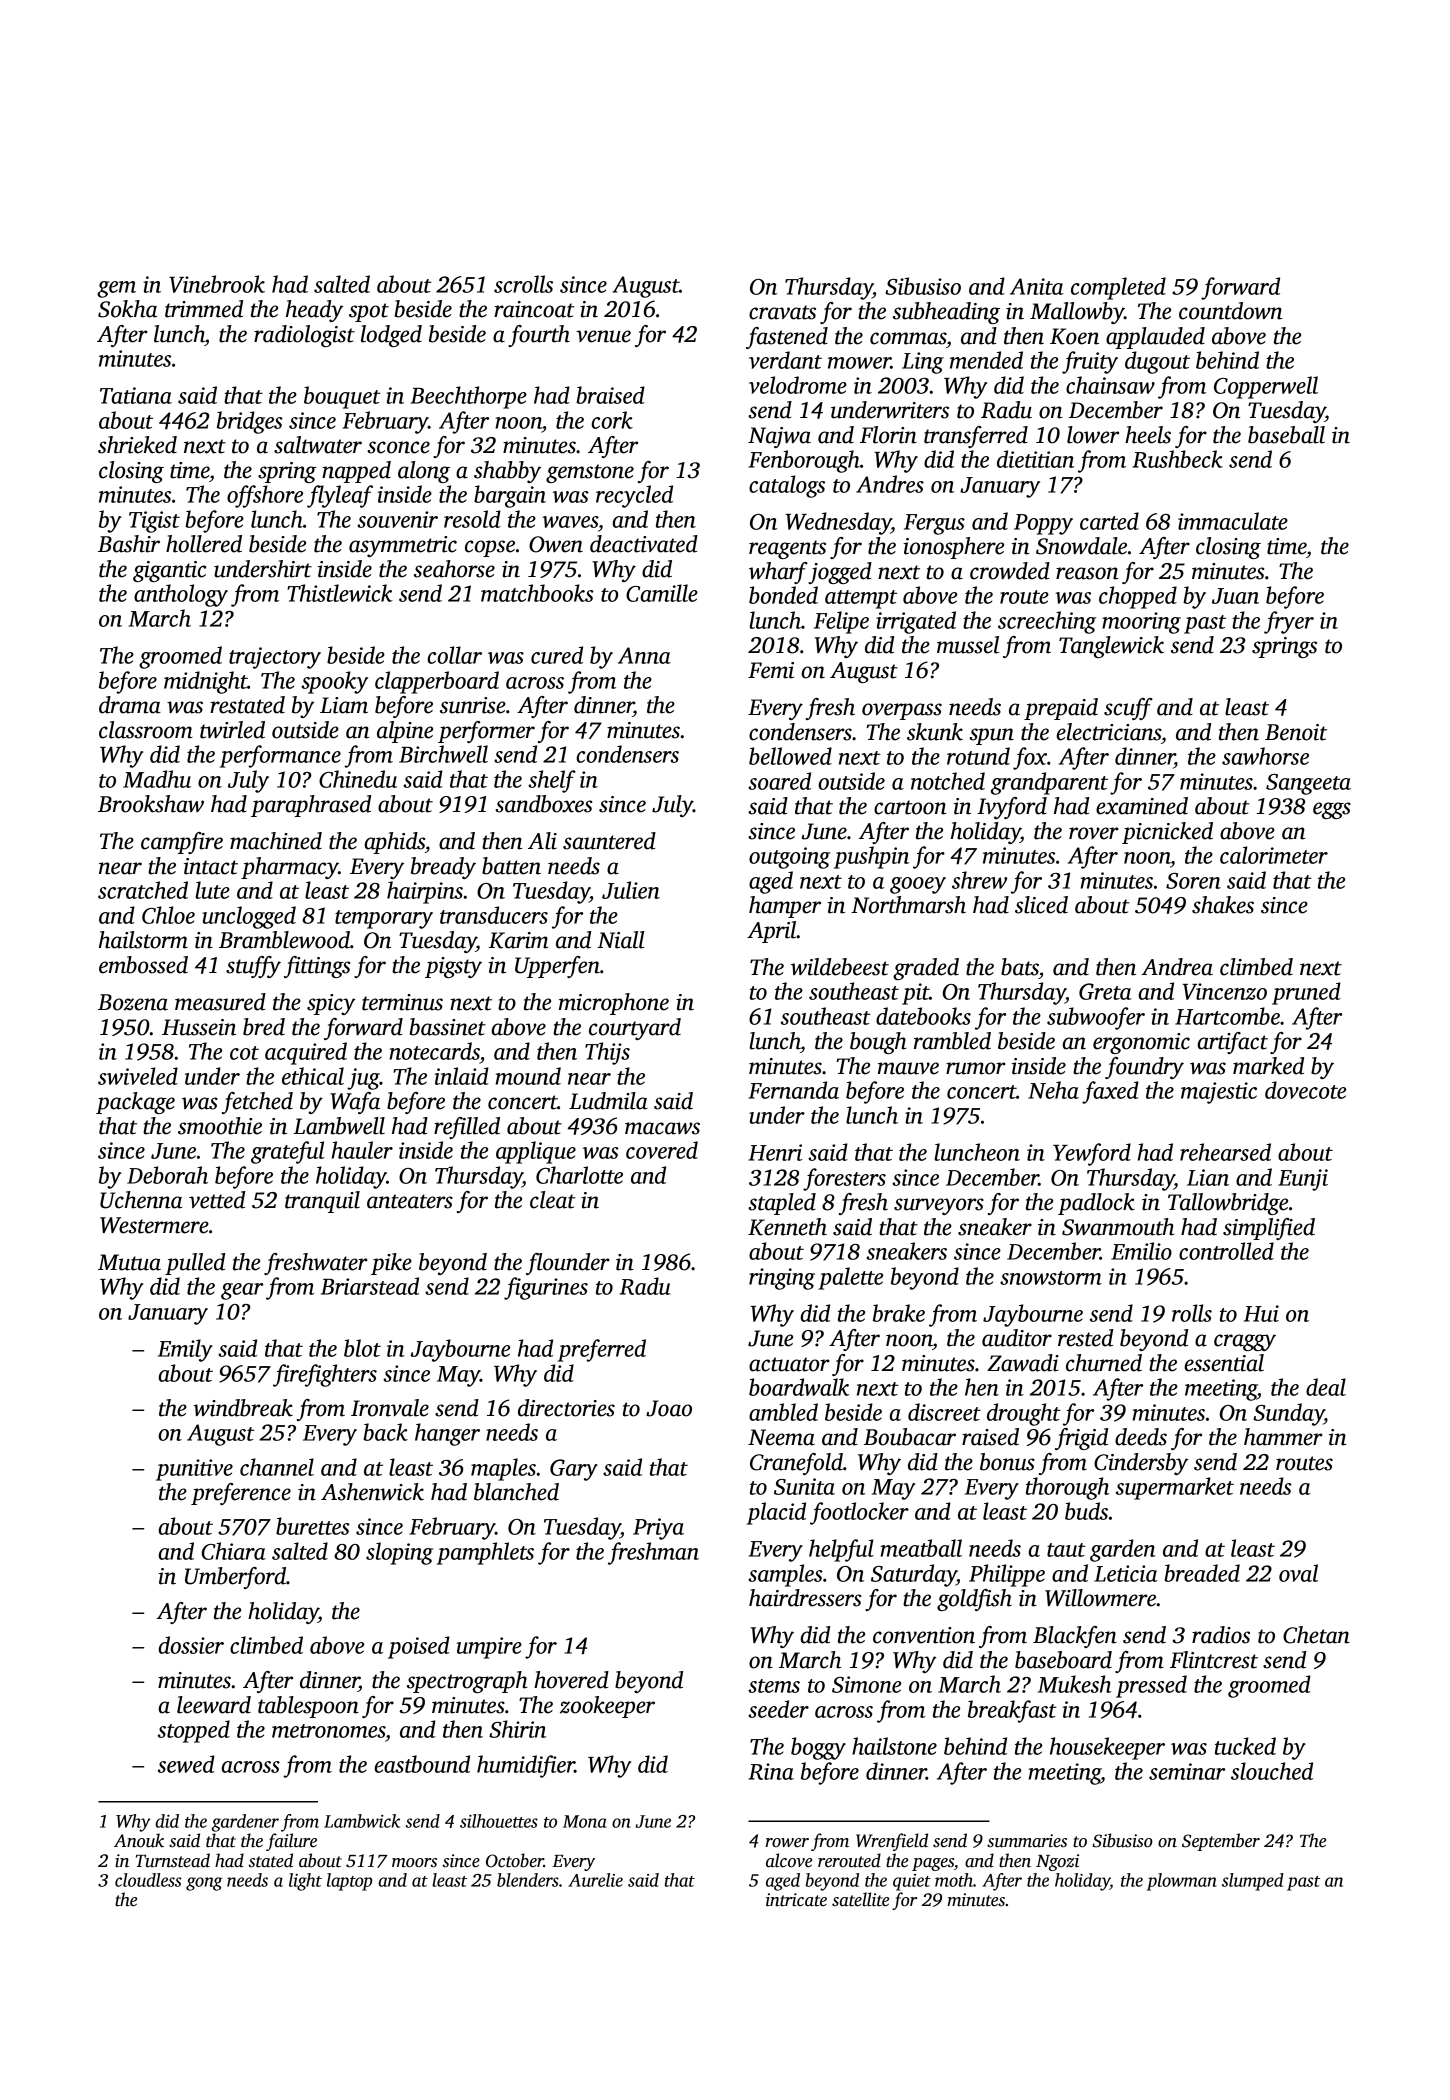 Image resolution: width=1450 pixels, height=2100 pixels. I want to click on actuator, so click(789, 1364).
